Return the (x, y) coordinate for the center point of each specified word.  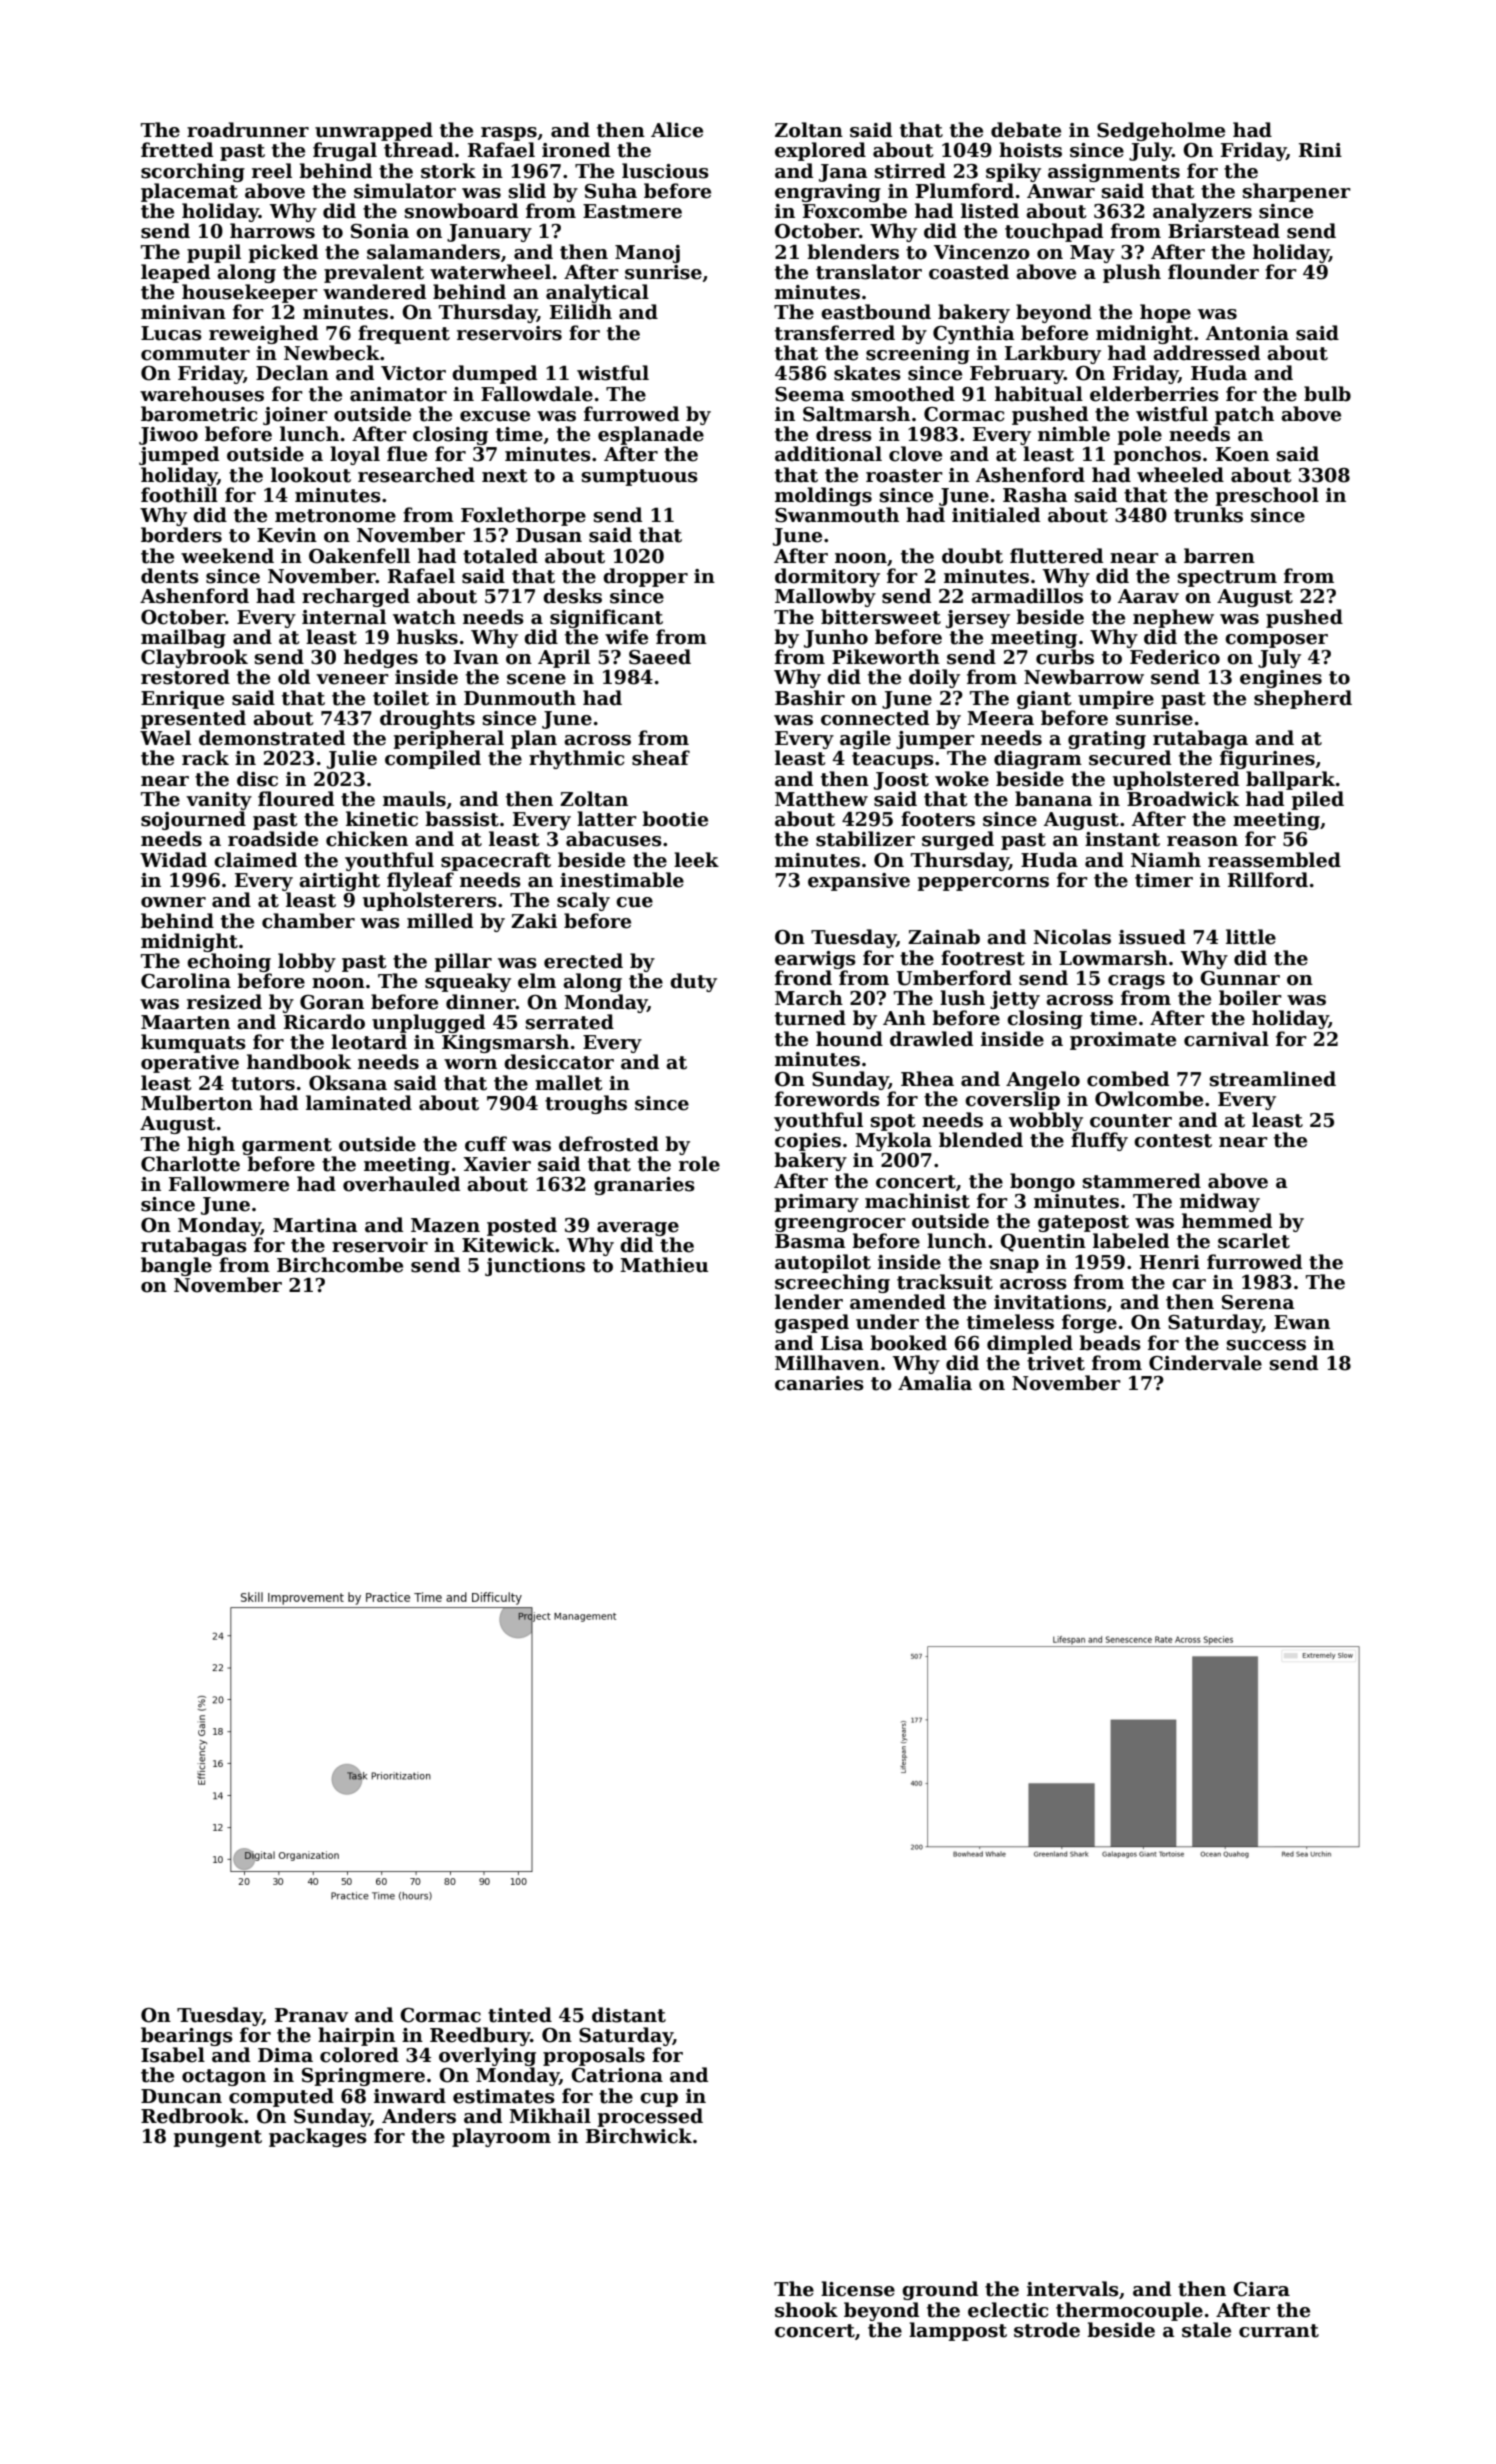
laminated (359, 1103)
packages (318, 2137)
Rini (1320, 150)
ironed (576, 150)
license (858, 2289)
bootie (675, 819)
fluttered (1056, 556)
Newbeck (332, 353)
